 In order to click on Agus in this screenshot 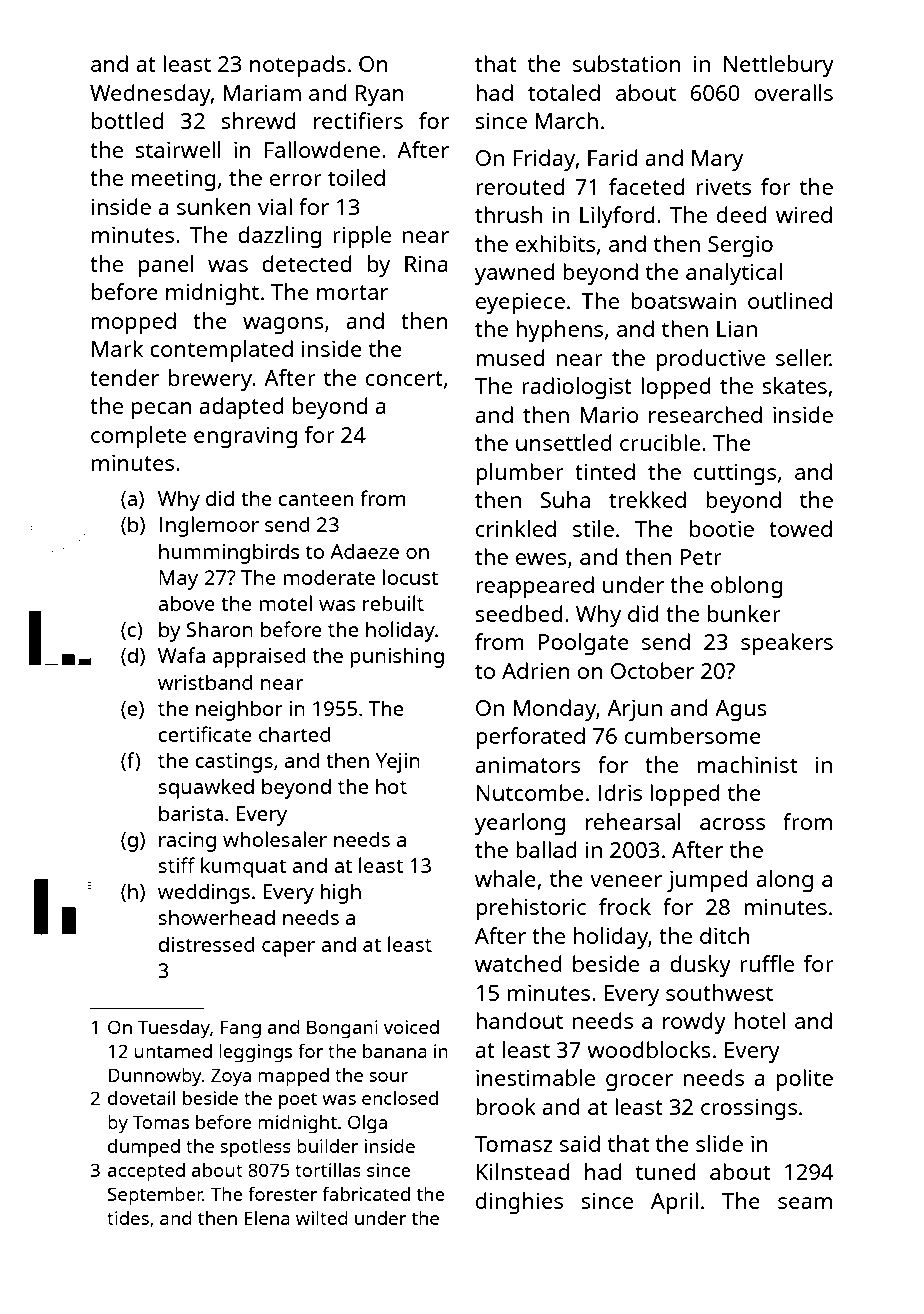, I will do `click(741, 710)`.
